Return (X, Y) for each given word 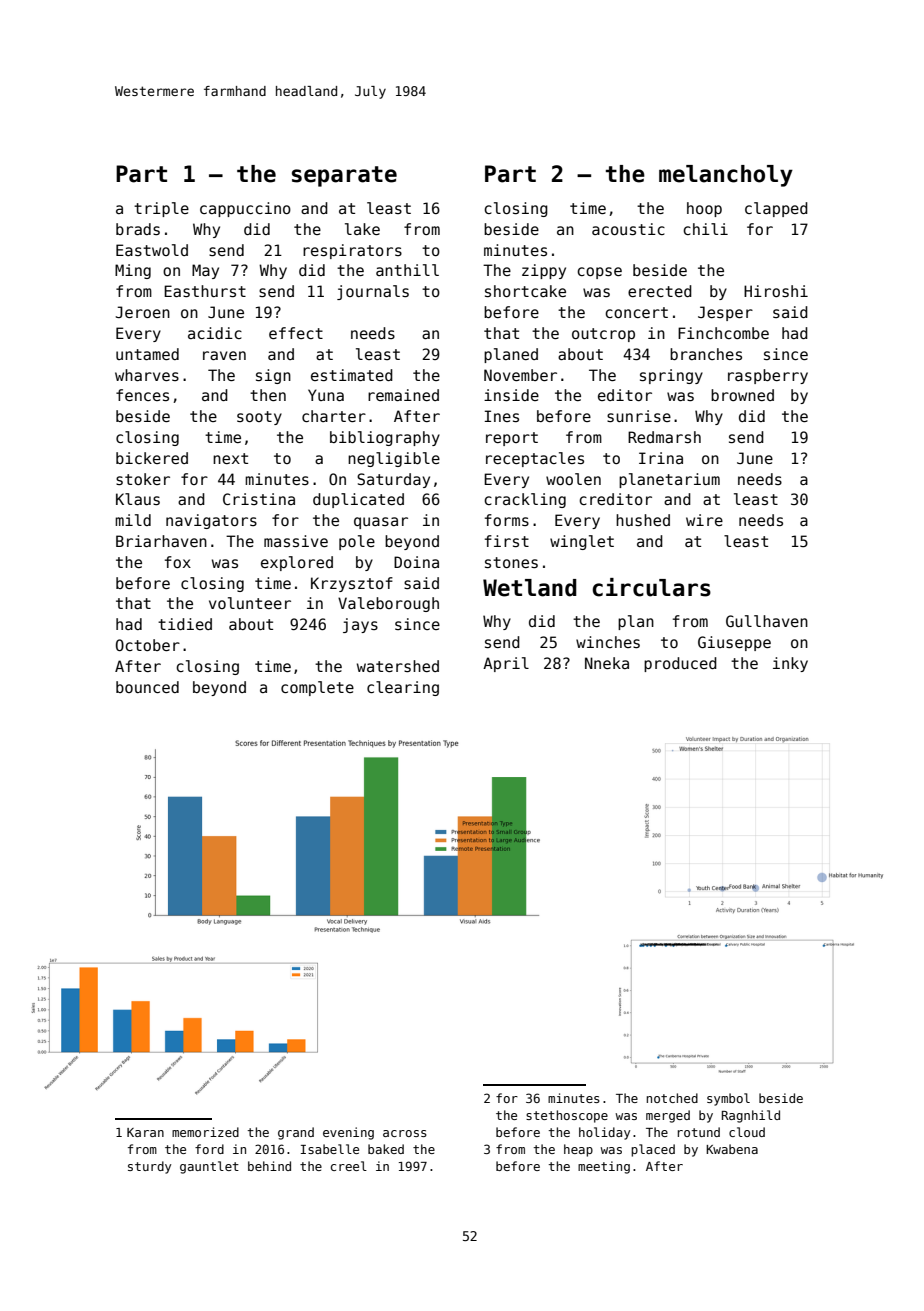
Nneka (607, 663)
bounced (147, 687)
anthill (407, 270)
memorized (205, 1132)
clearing (403, 688)
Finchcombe (723, 333)
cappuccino (245, 209)
